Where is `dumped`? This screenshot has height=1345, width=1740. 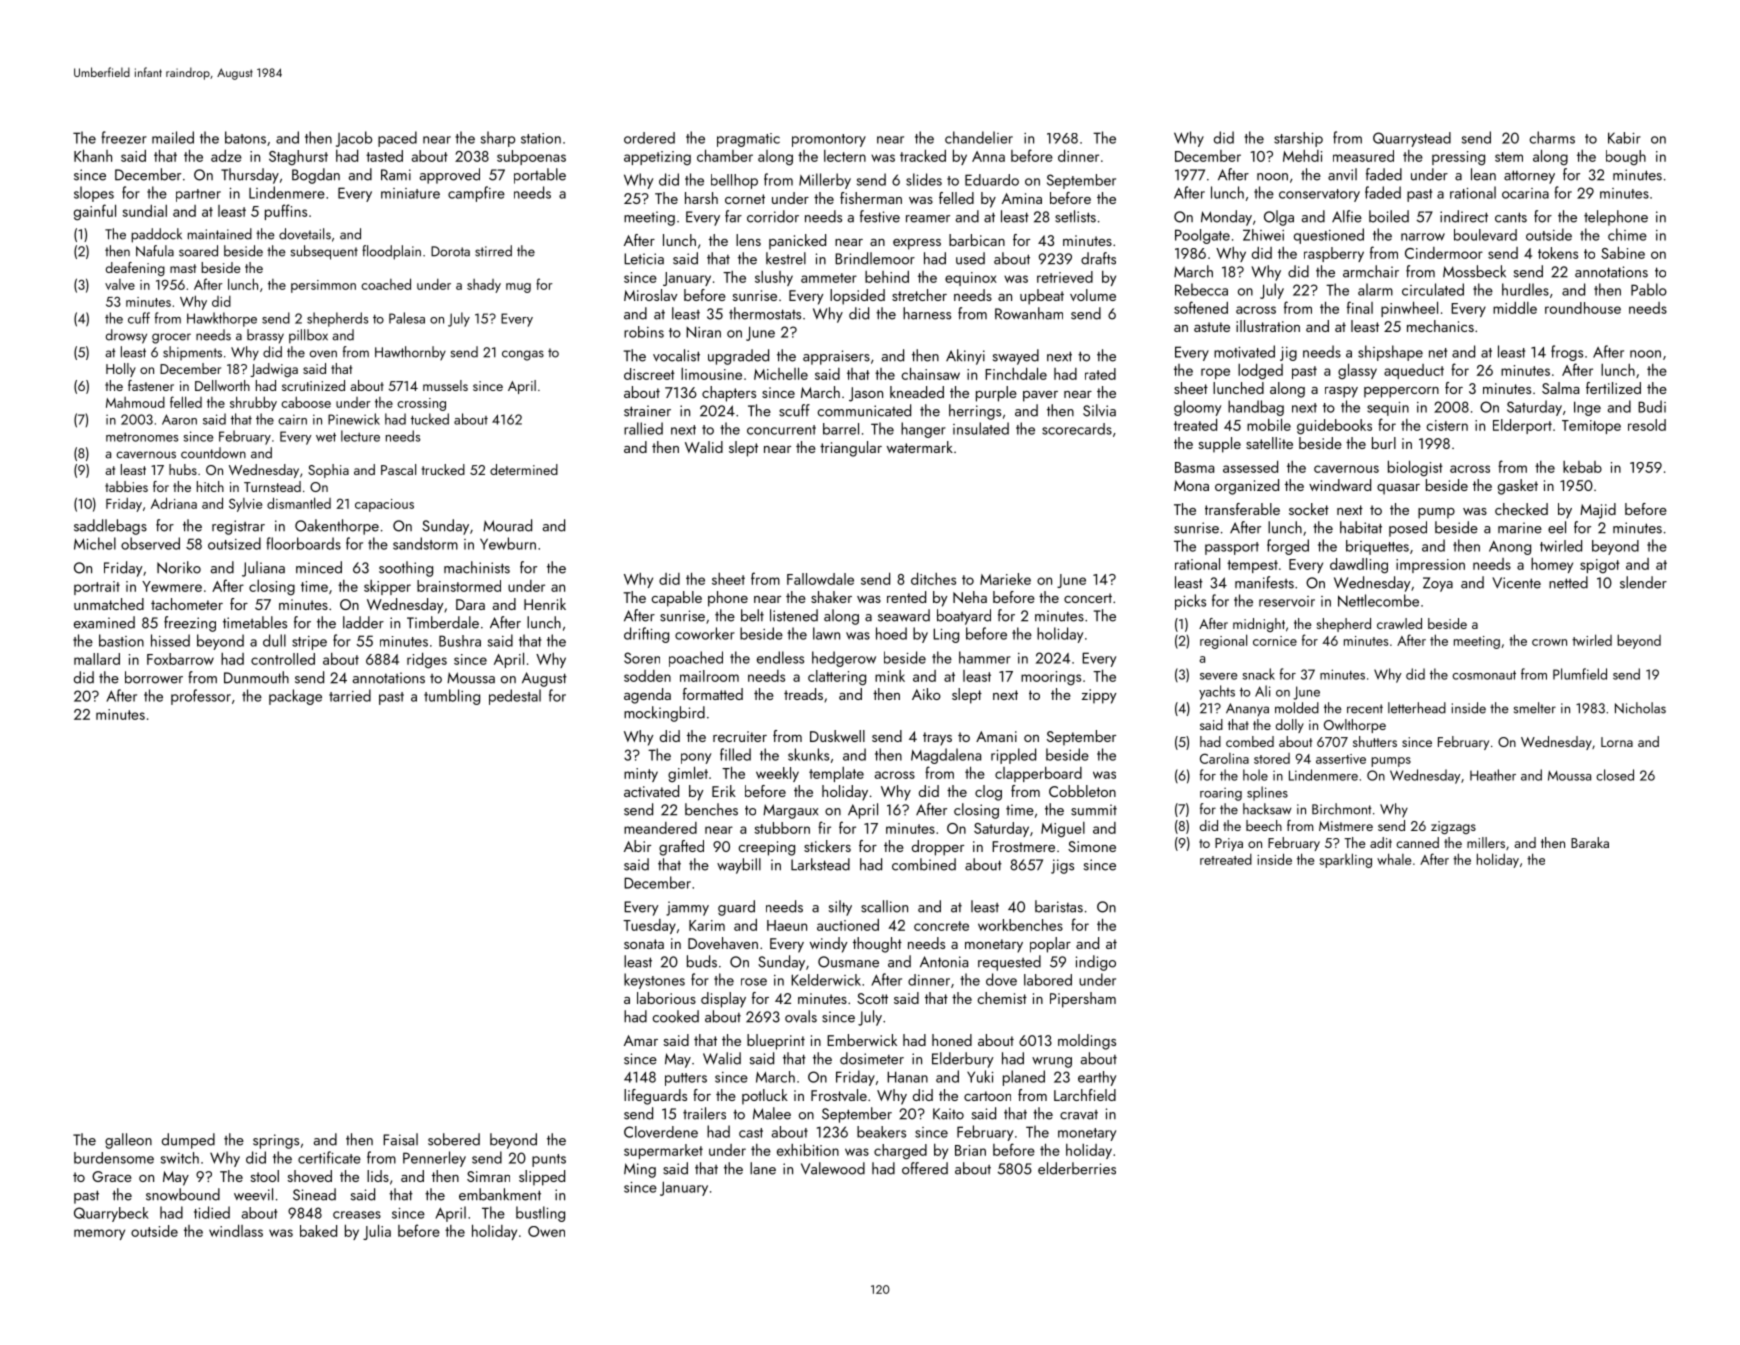
dumped is located at coordinates (188, 1141).
